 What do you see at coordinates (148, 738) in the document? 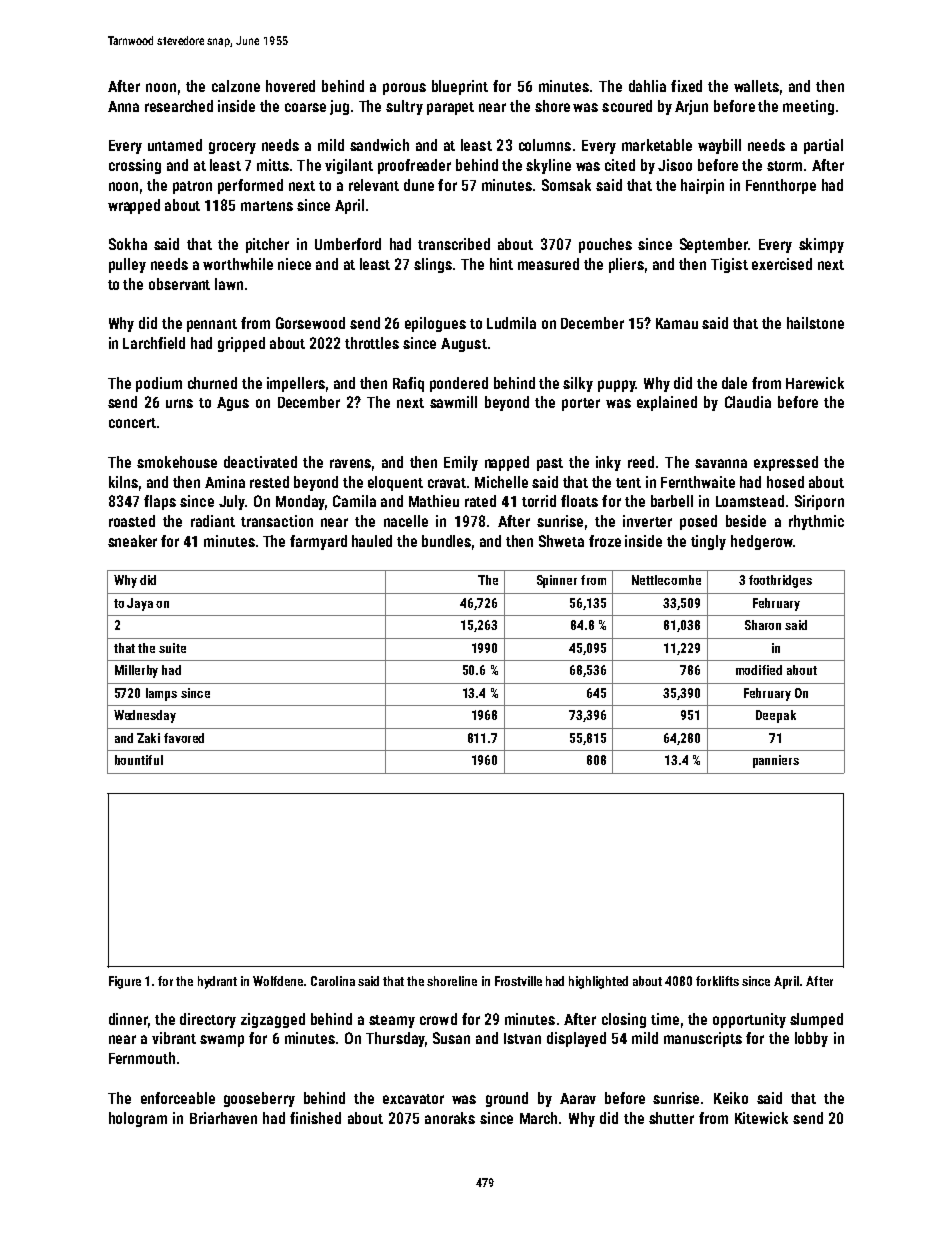
I see `Zaki` at bounding box center [148, 738].
